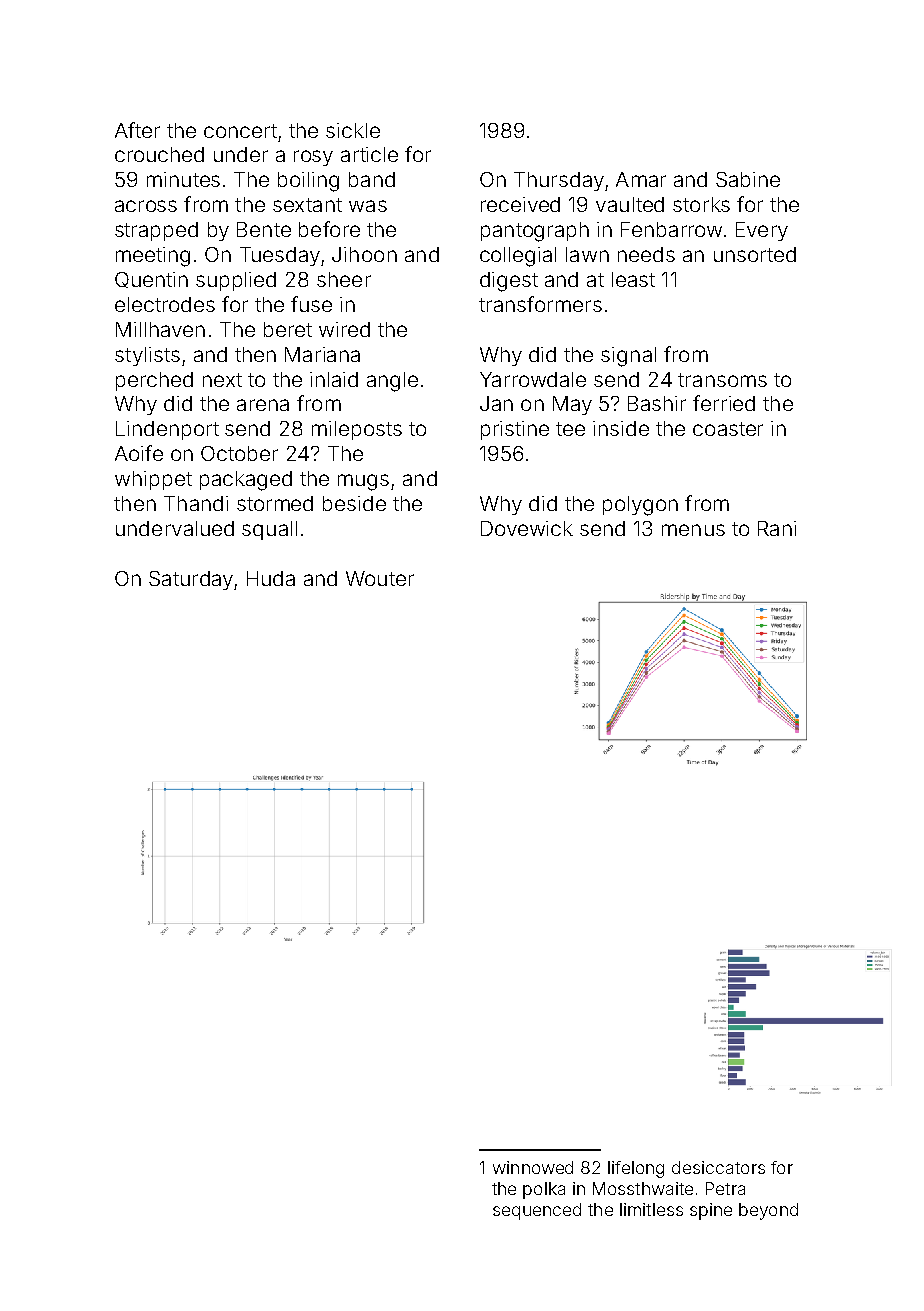 This document has height=1311, width=924. I want to click on Wouter, so click(380, 578).
